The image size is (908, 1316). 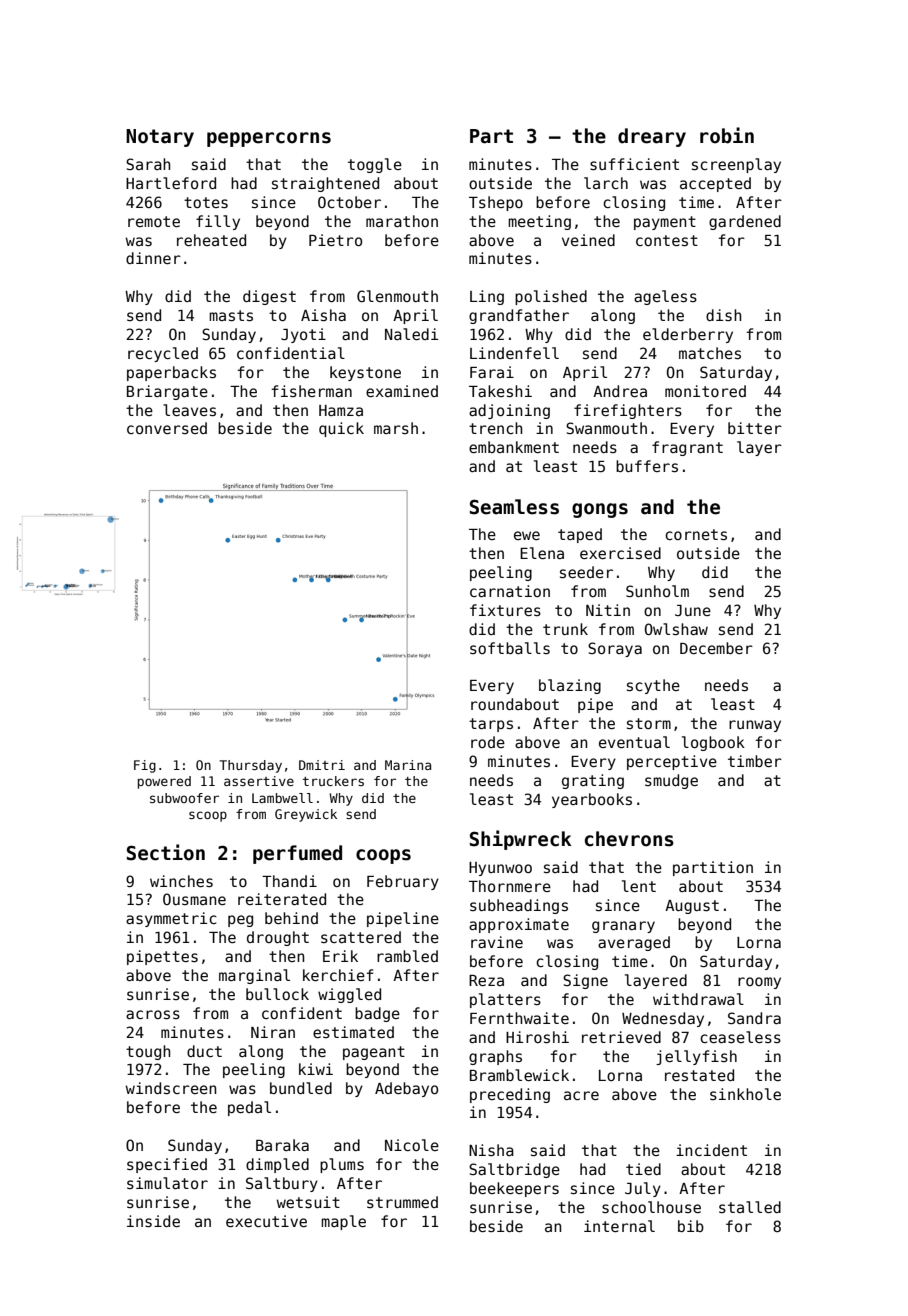 What do you see at coordinates (269, 139) in the screenshot?
I see `peppercorns` at bounding box center [269, 139].
